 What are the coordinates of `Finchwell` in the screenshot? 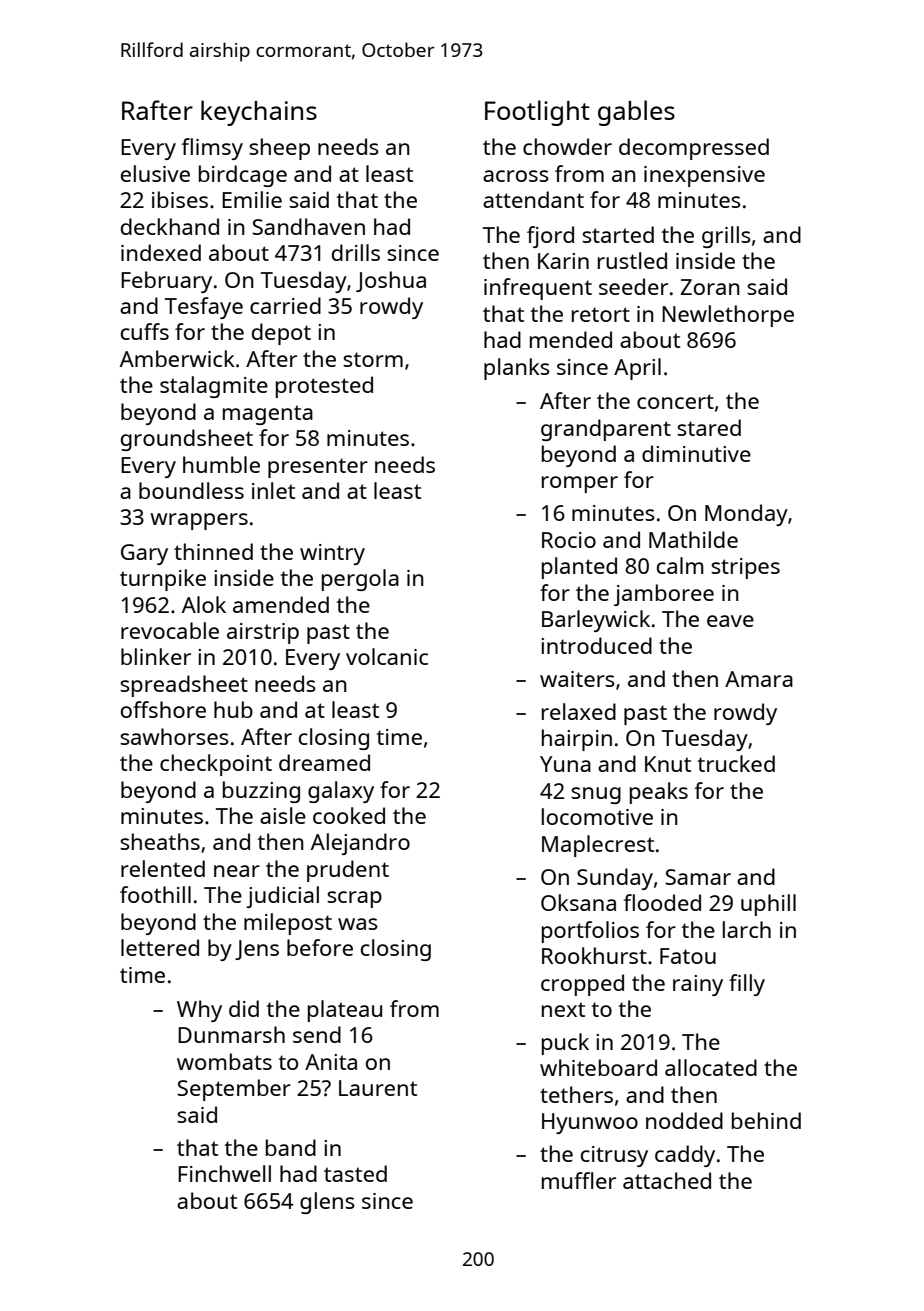 It's located at (224, 1173).
